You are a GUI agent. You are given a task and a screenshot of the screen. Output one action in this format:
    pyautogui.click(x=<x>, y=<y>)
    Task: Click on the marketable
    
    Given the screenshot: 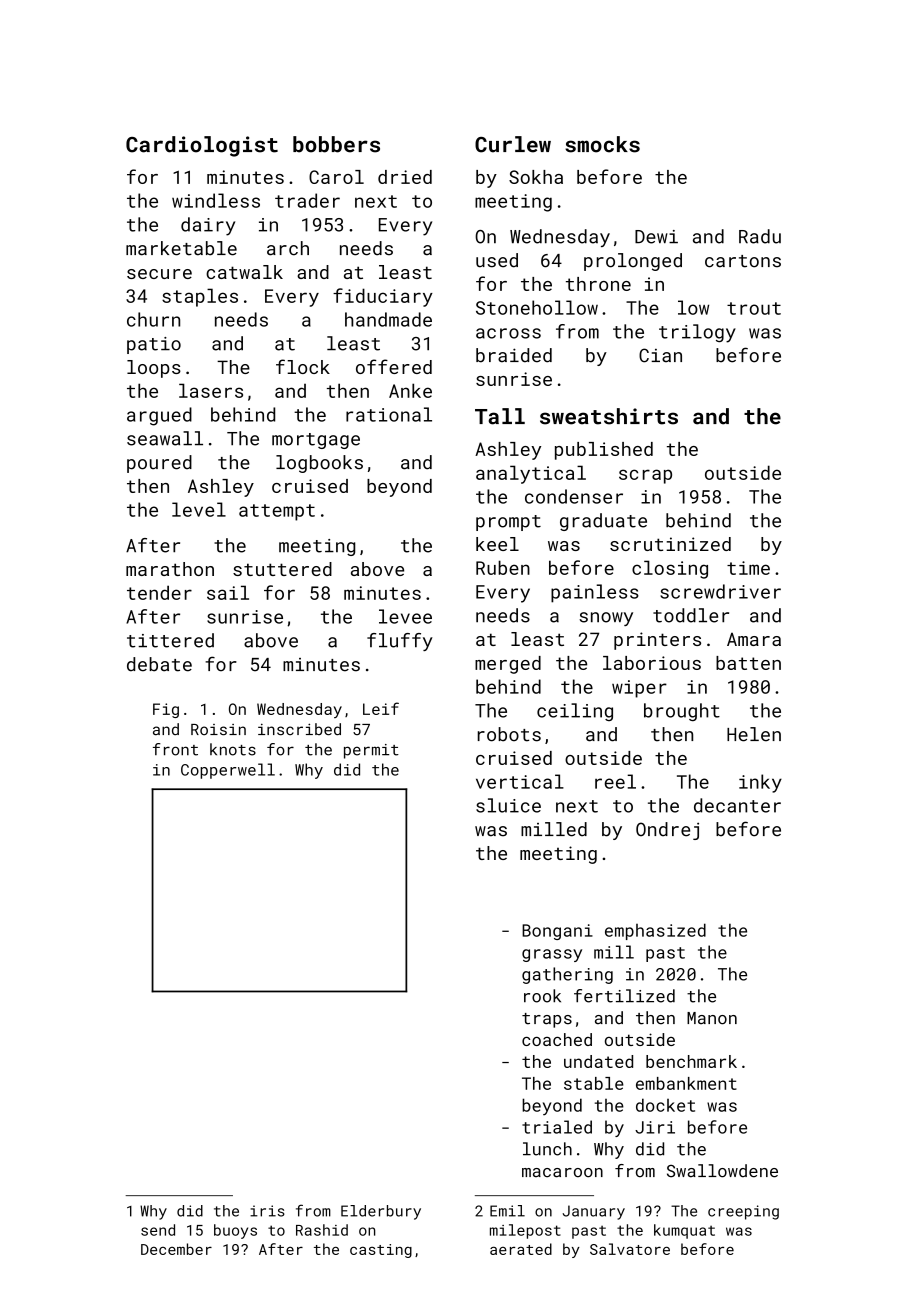 What is the action you would take?
    pyautogui.click(x=181, y=248)
